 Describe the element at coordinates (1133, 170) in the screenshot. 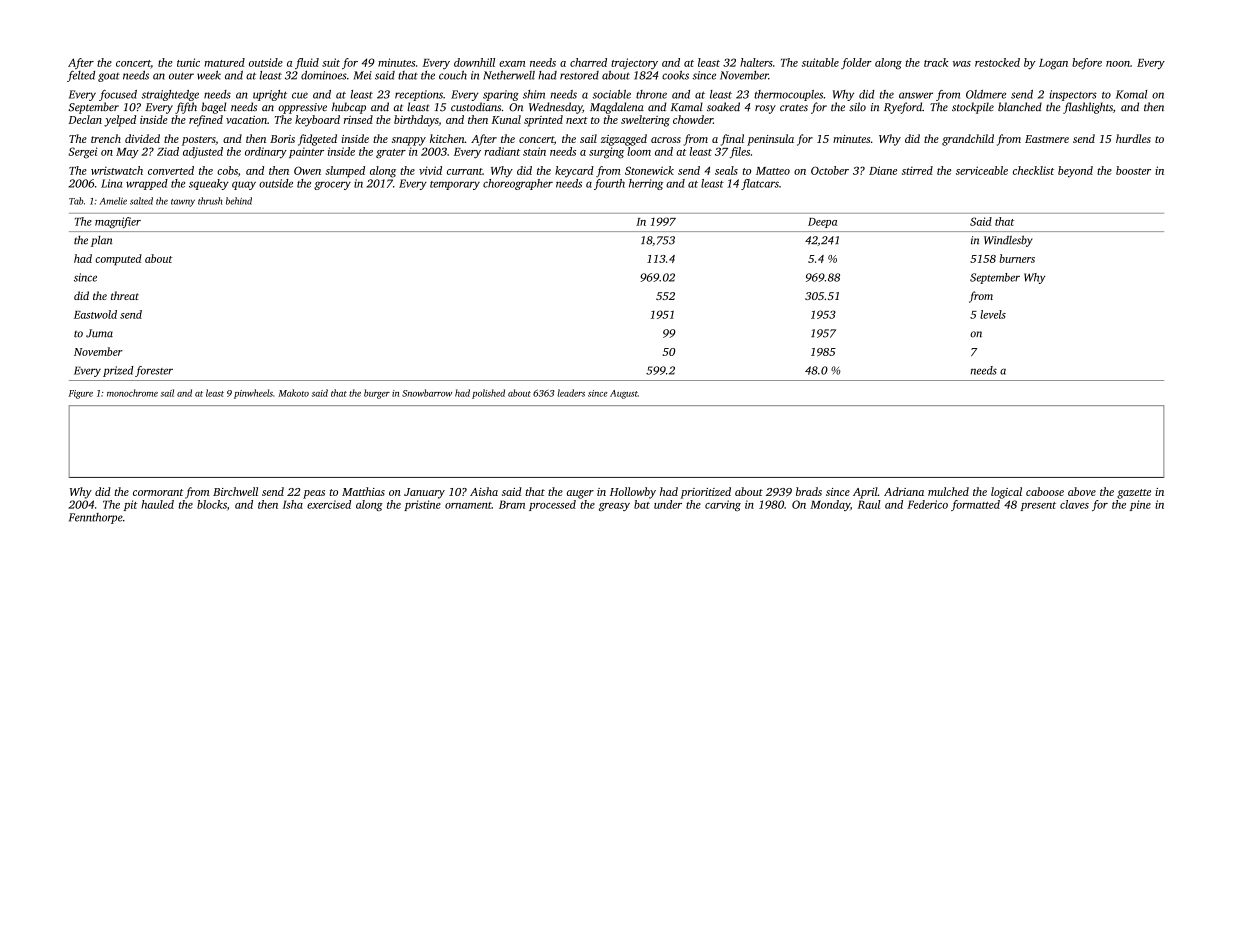

I see `booster` at that location.
